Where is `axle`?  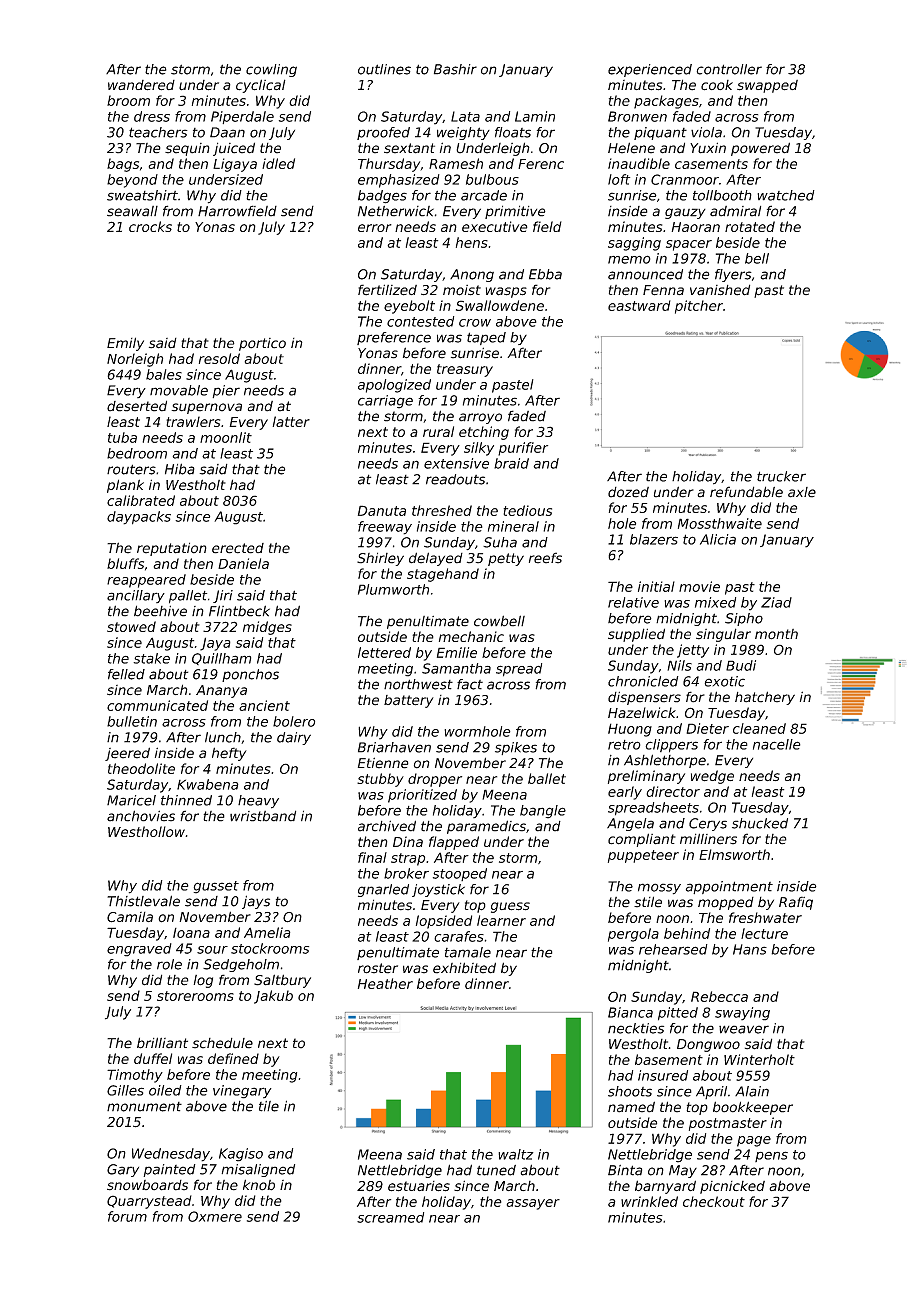 axle is located at coordinates (802, 492).
